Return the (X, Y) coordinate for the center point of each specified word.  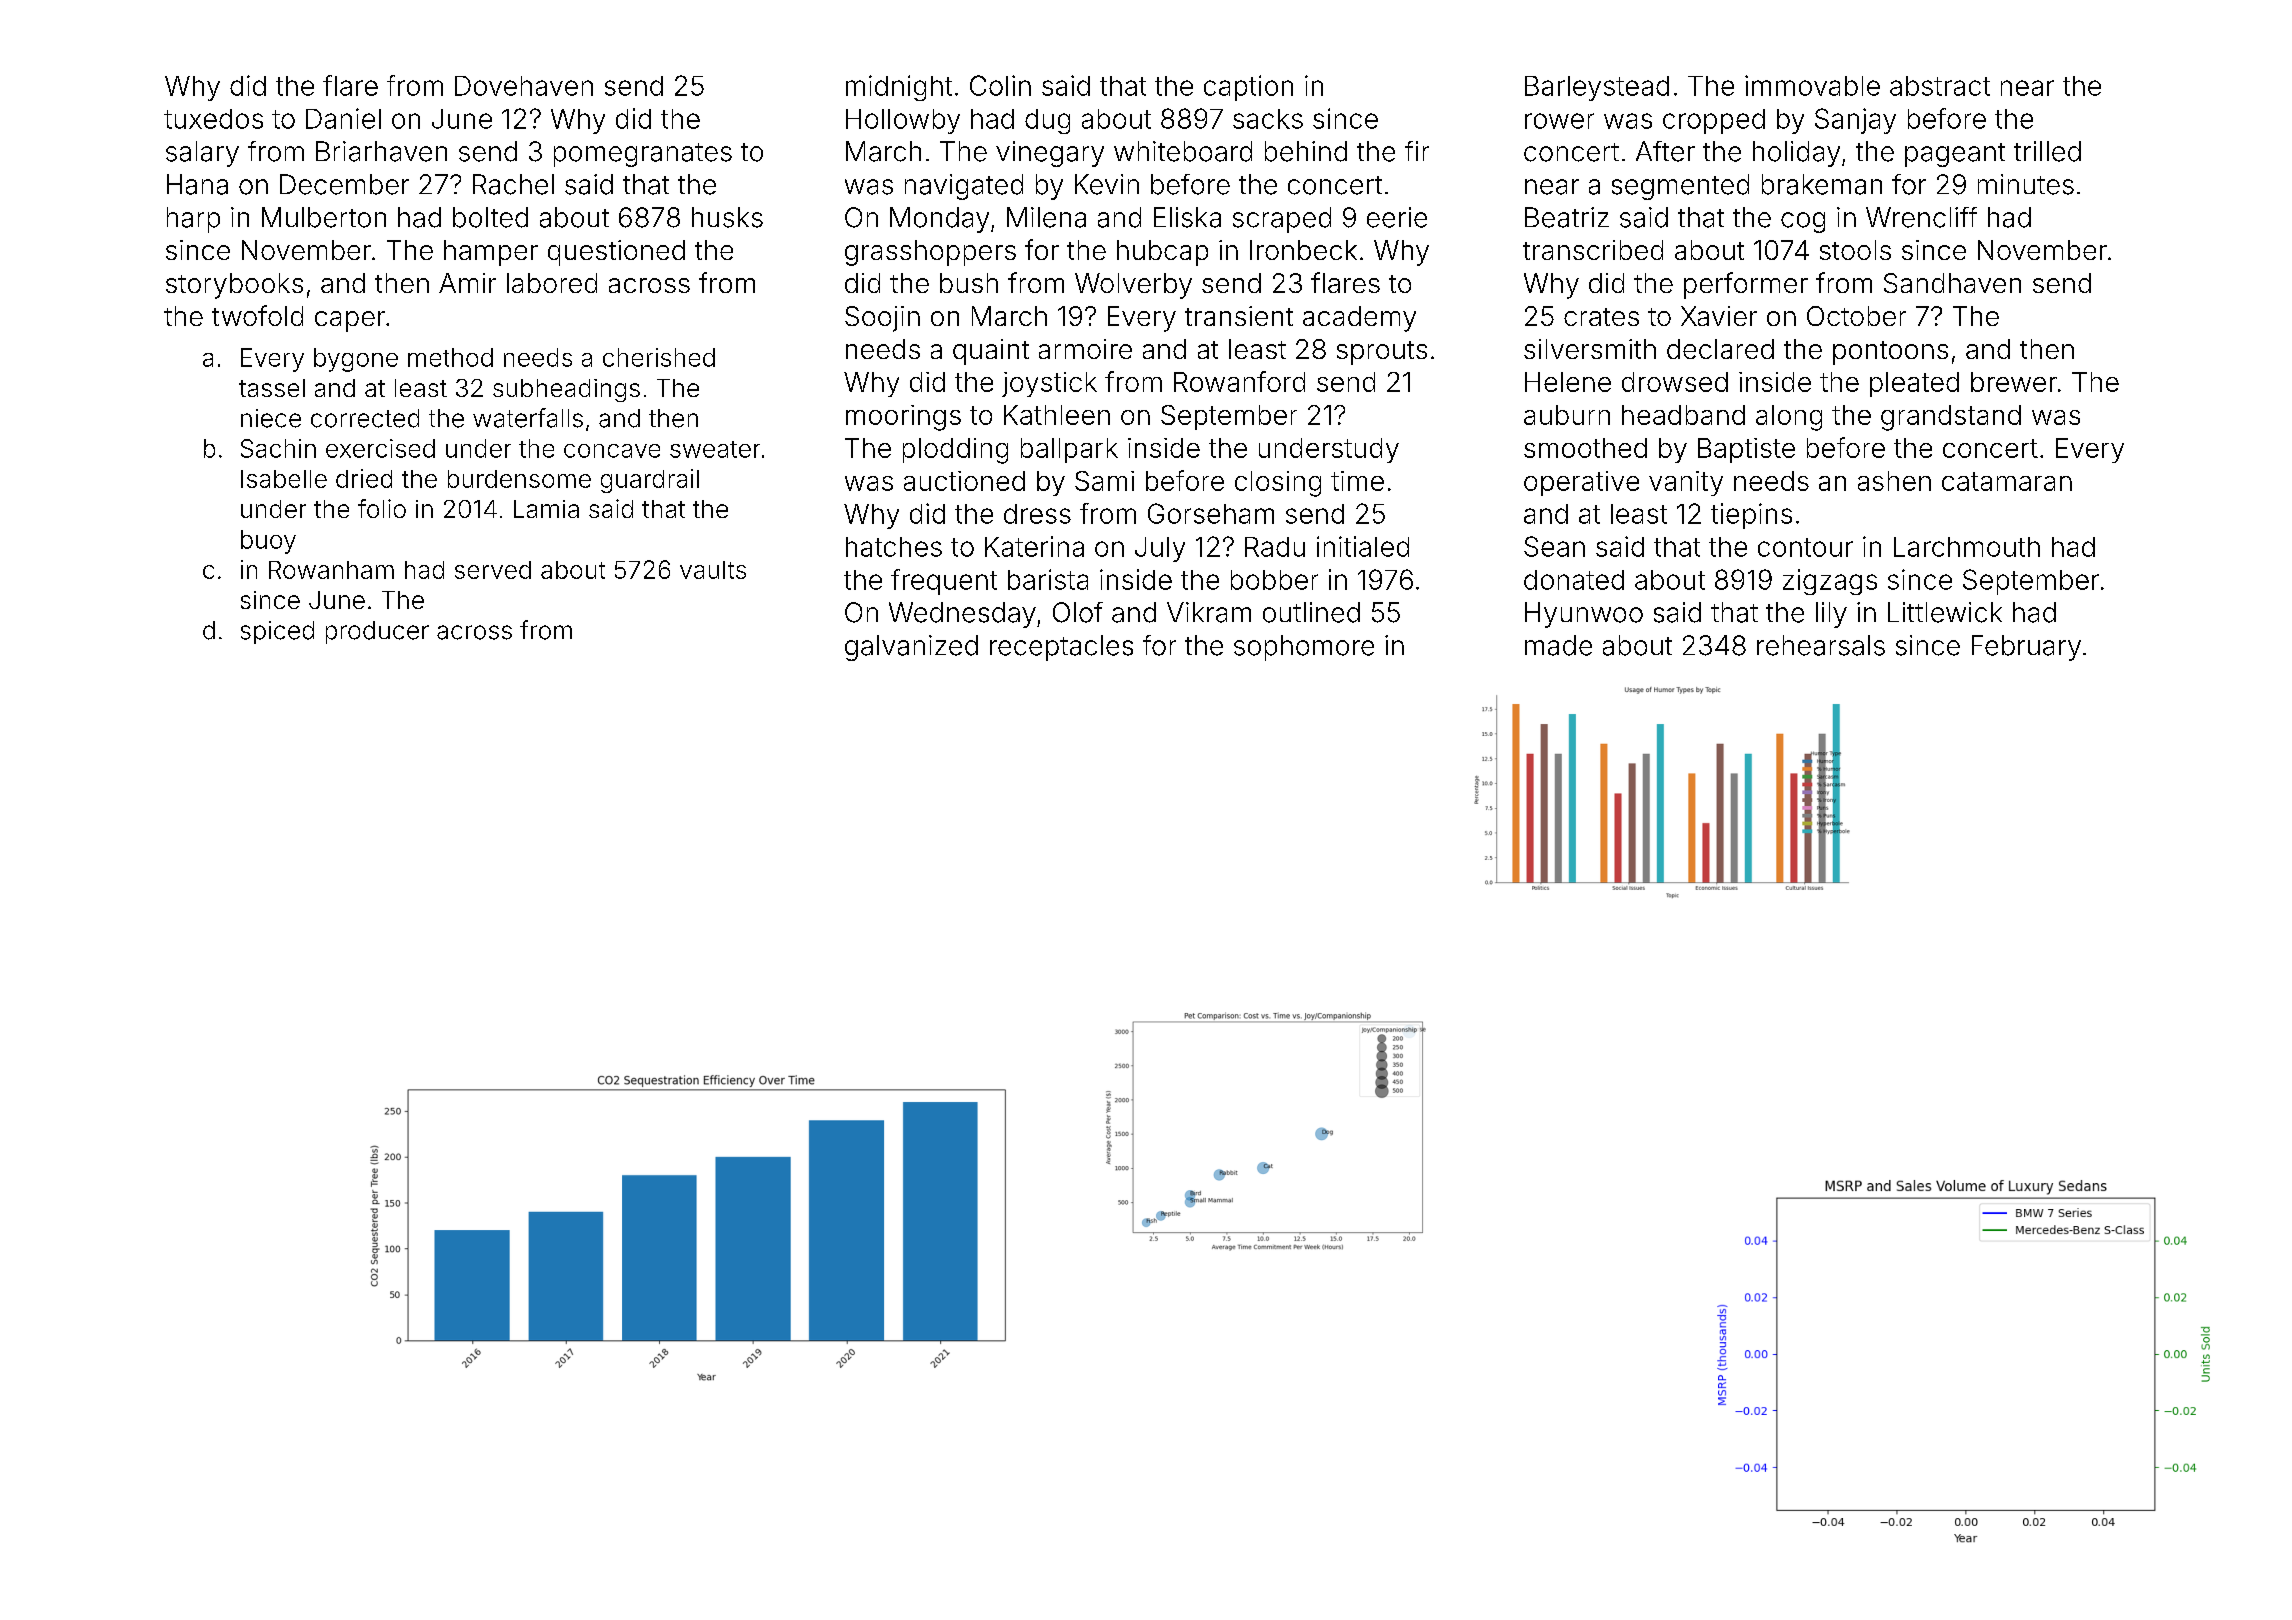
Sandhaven (1952, 283)
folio (382, 508)
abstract (1940, 86)
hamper (491, 253)
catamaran (2007, 481)
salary (202, 154)
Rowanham (331, 570)
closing (1278, 484)
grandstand (1951, 418)
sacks (1268, 119)
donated (1574, 580)
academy (1359, 319)
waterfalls (528, 418)
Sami (1104, 481)
